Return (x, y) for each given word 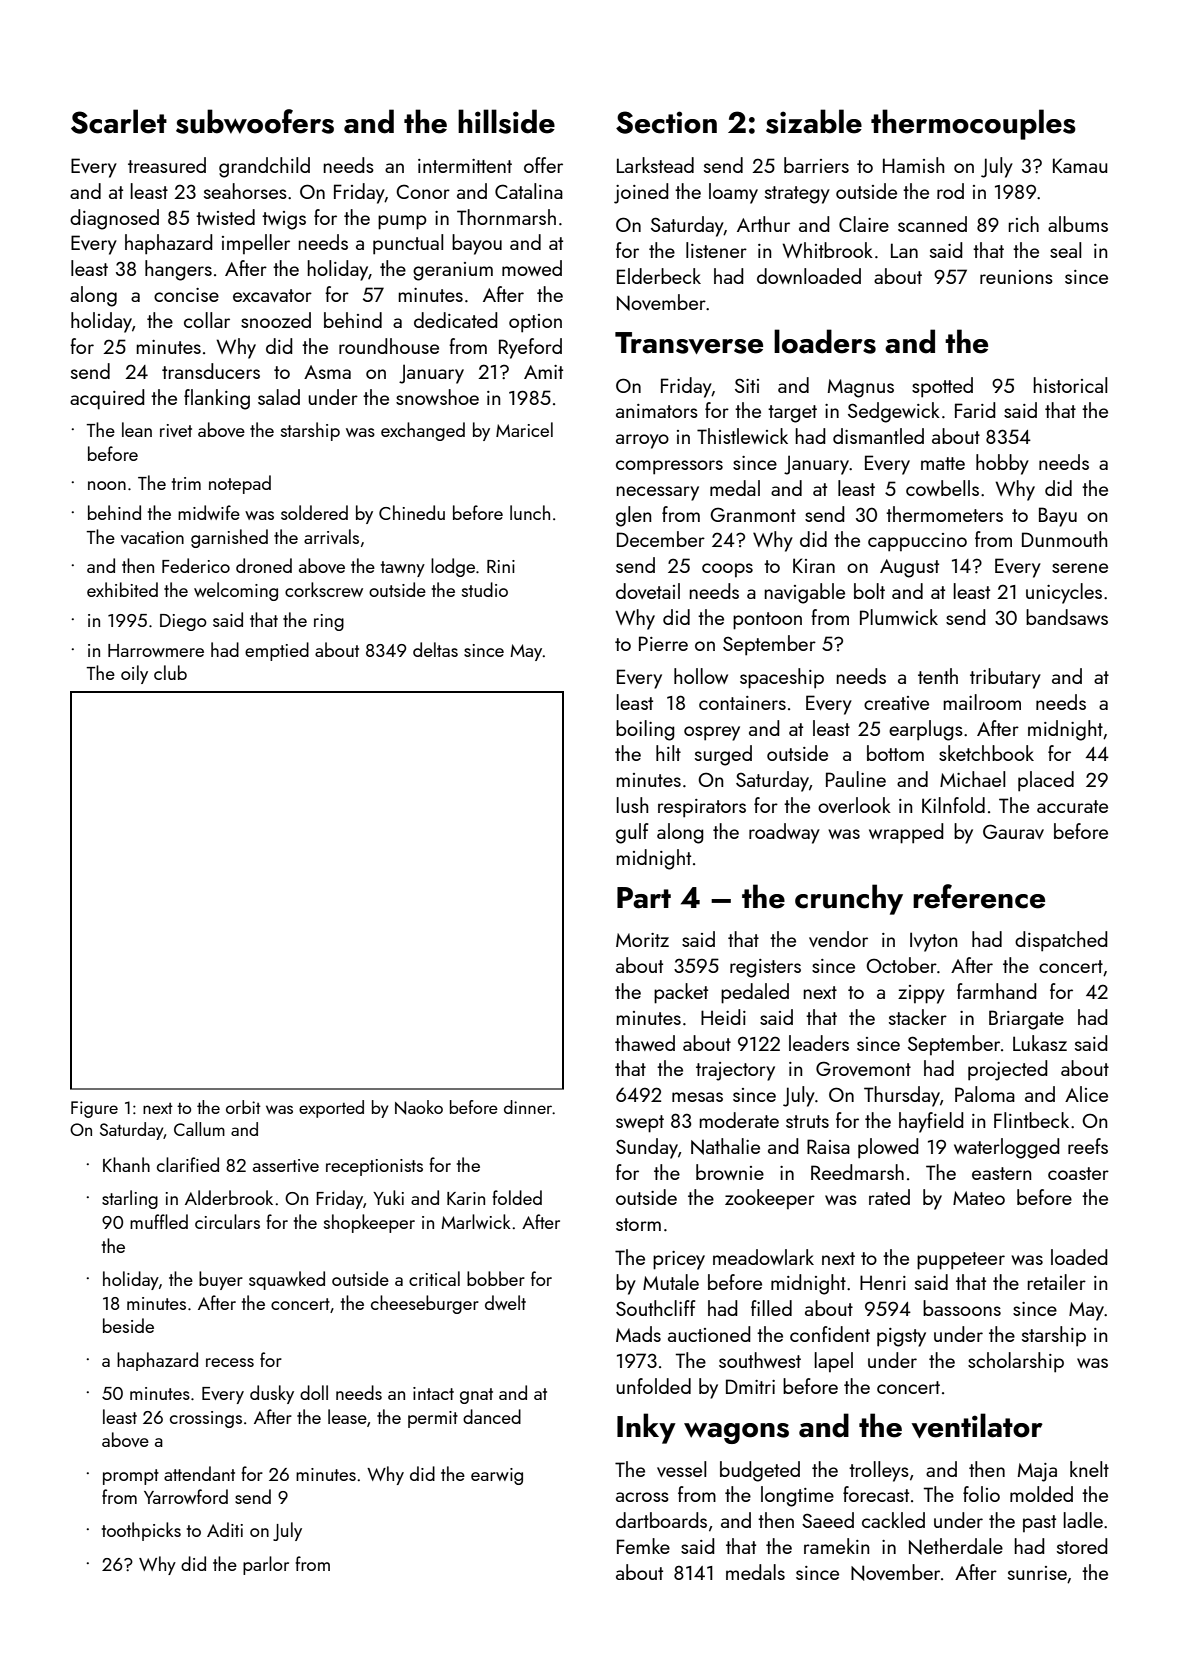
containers (742, 703)
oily (134, 674)
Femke (643, 1546)
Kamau (1080, 165)
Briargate (1026, 1020)
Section (666, 122)
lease (347, 1416)
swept (640, 1124)
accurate (1072, 806)
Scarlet (119, 121)
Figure (94, 1109)
